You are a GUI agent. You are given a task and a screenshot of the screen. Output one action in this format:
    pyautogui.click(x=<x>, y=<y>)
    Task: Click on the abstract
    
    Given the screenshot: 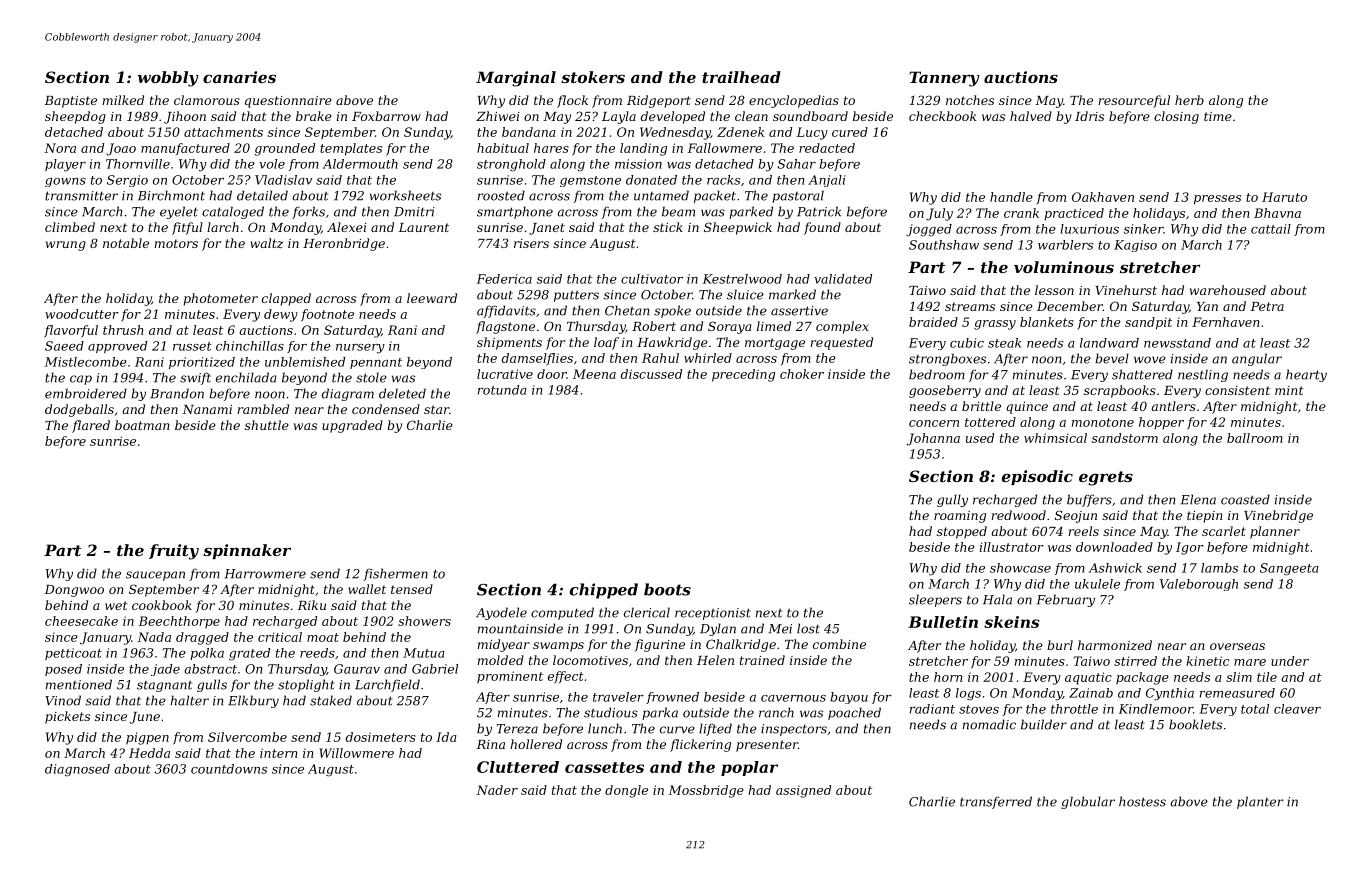 What is the action you would take?
    pyautogui.click(x=210, y=669)
